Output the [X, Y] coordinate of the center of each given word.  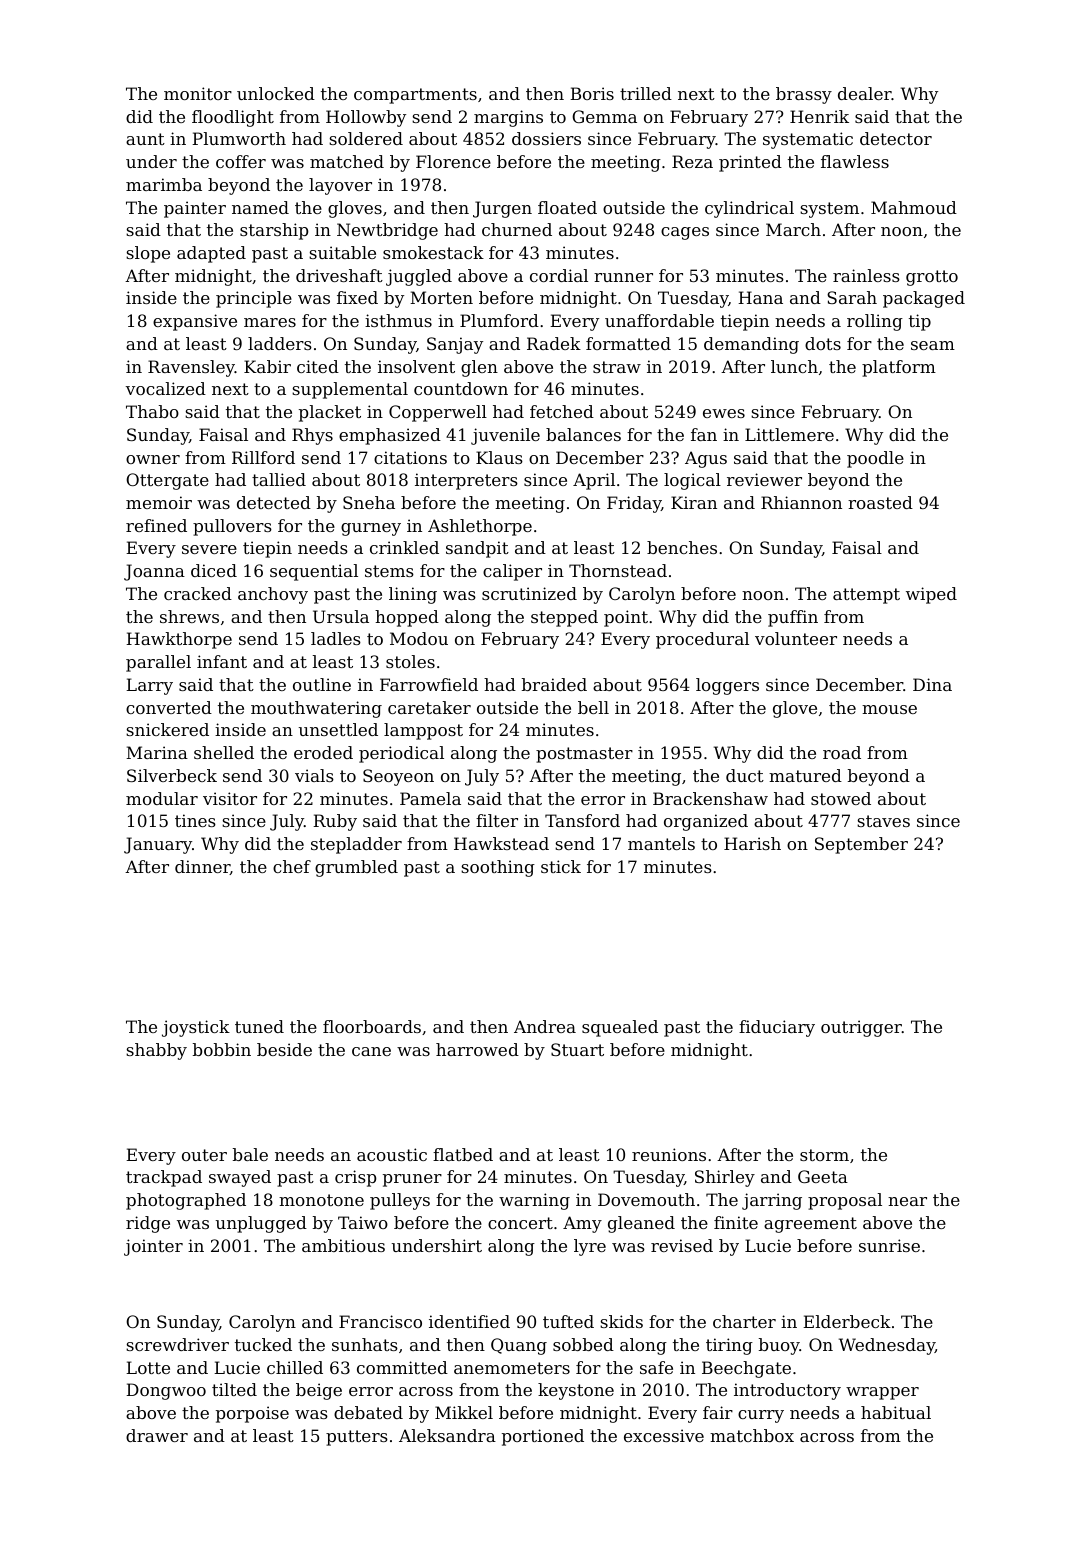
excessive [664, 1435]
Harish [752, 843]
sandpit [477, 549]
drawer [157, 1435]
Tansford [582, 820]
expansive [195, 322]
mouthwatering [316, 709]
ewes [724, 413]
